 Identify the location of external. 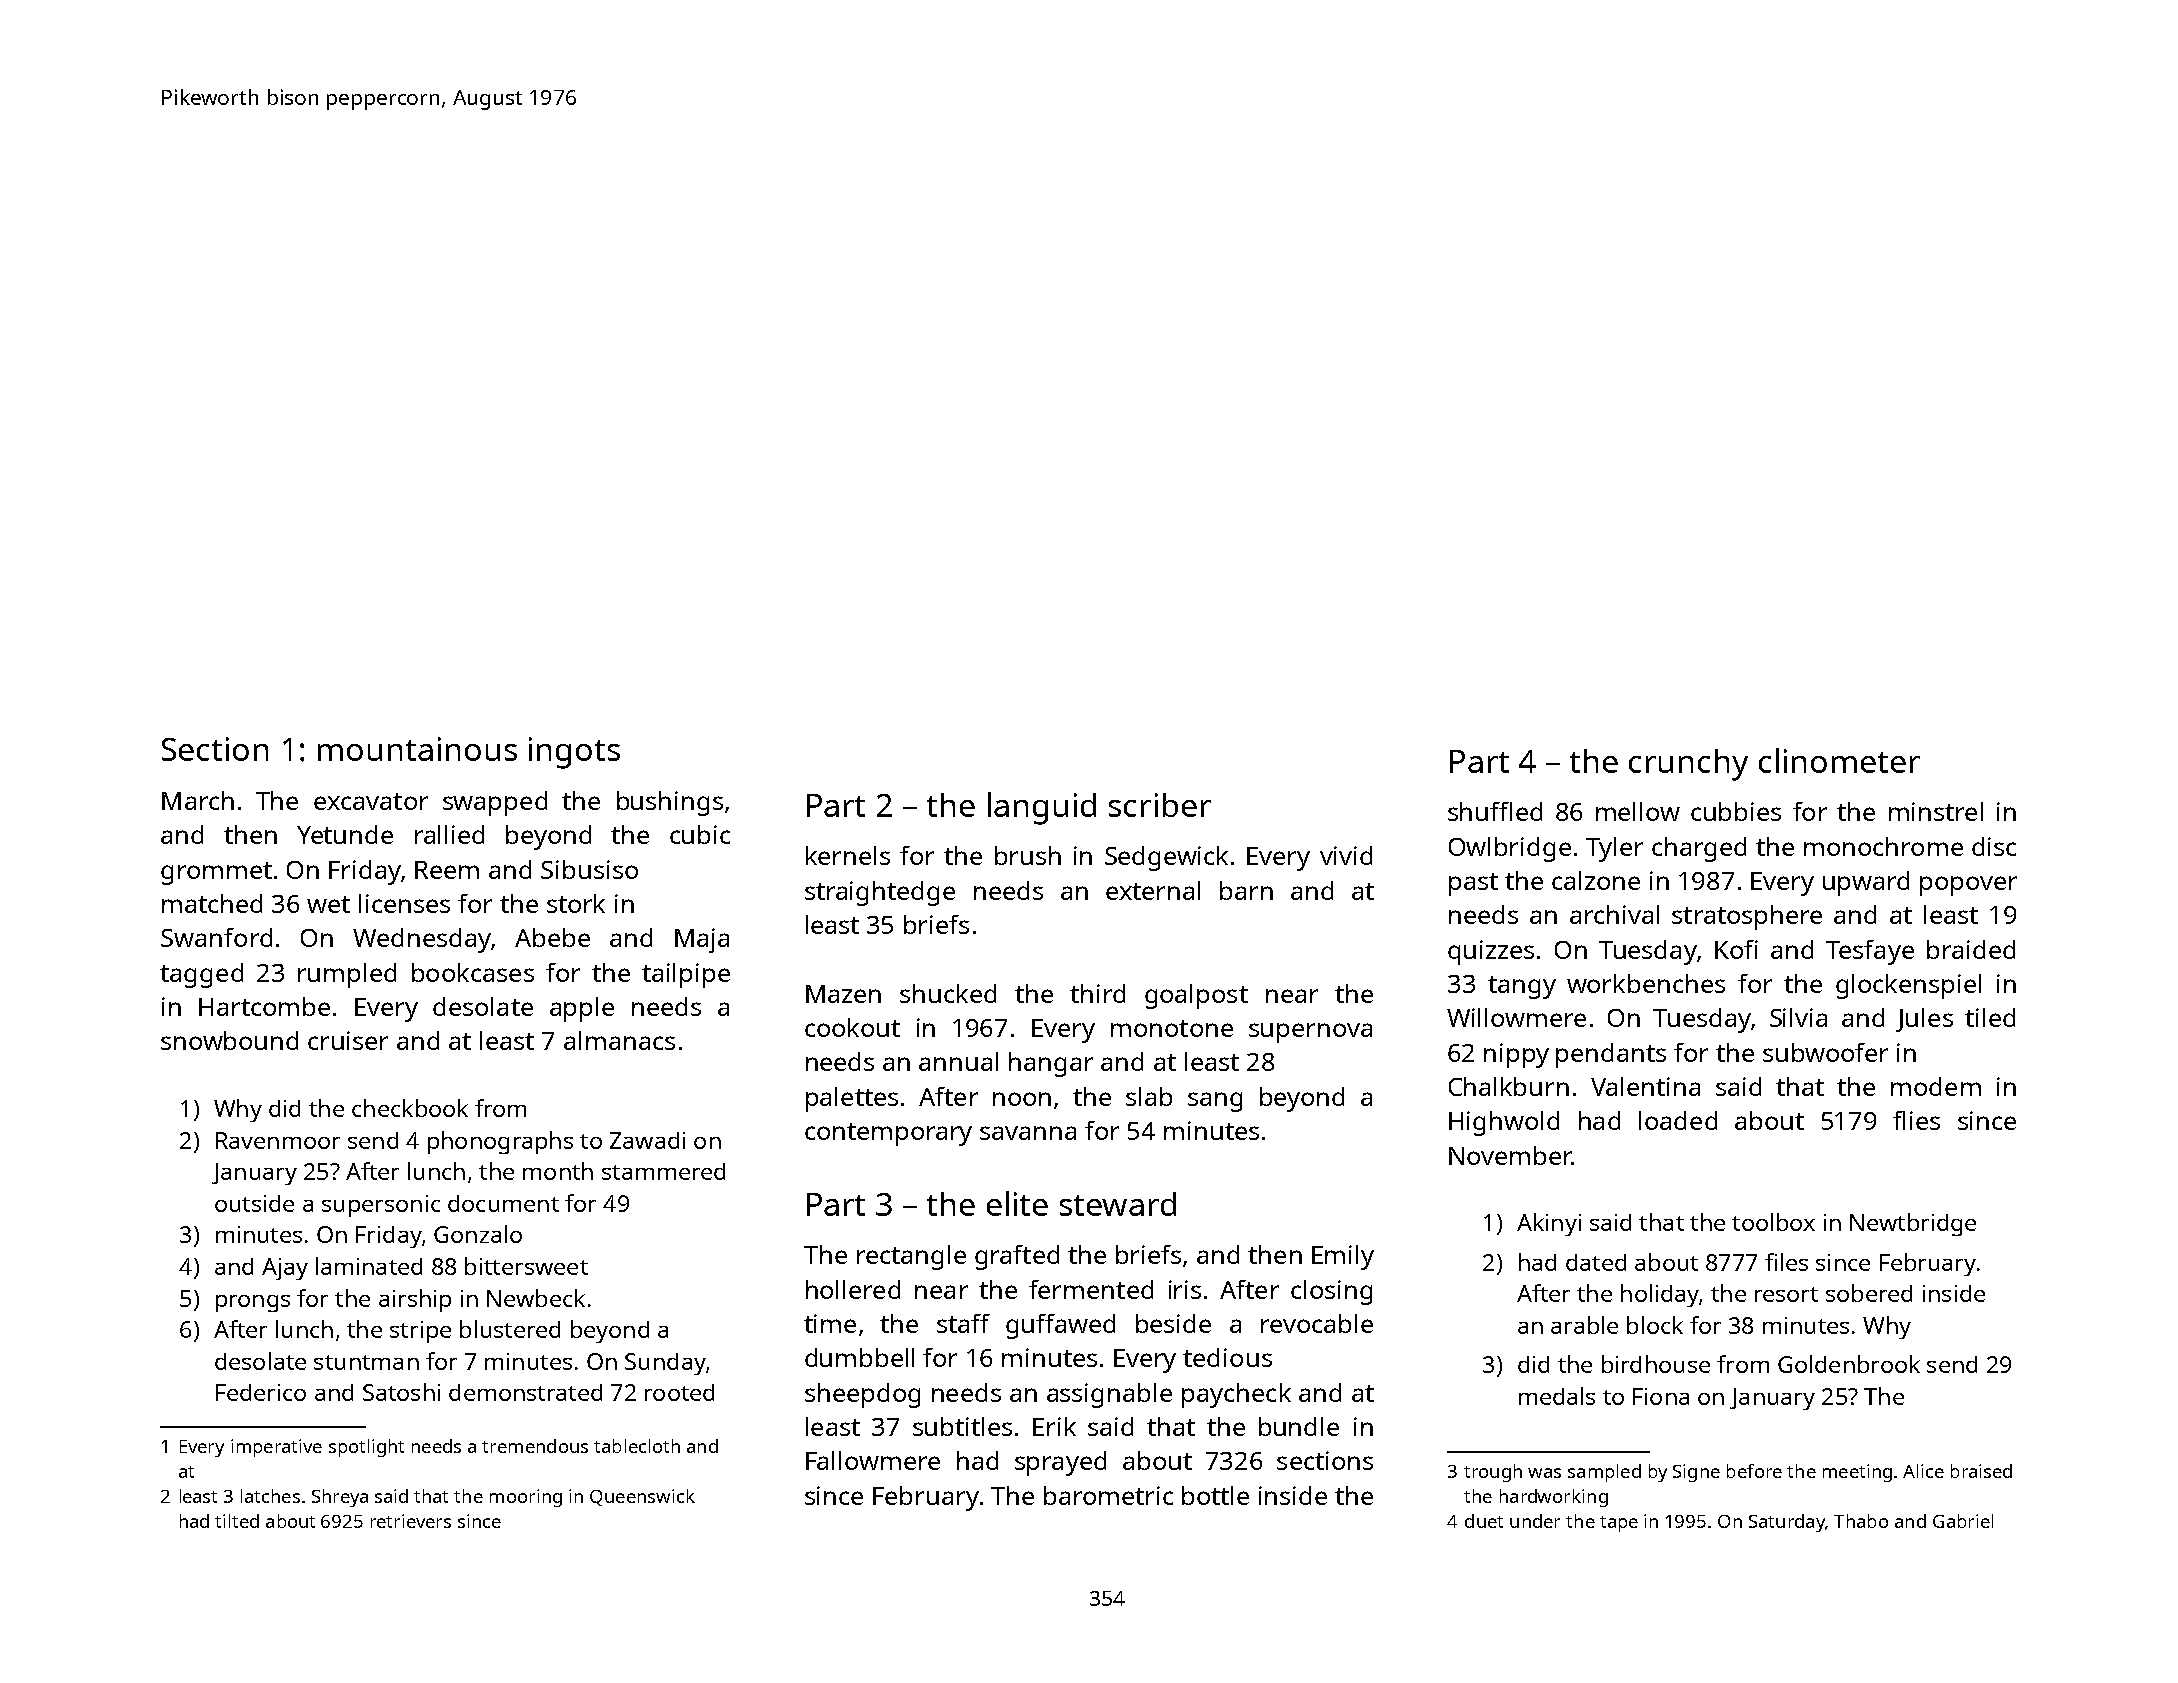
(1153, 890).
